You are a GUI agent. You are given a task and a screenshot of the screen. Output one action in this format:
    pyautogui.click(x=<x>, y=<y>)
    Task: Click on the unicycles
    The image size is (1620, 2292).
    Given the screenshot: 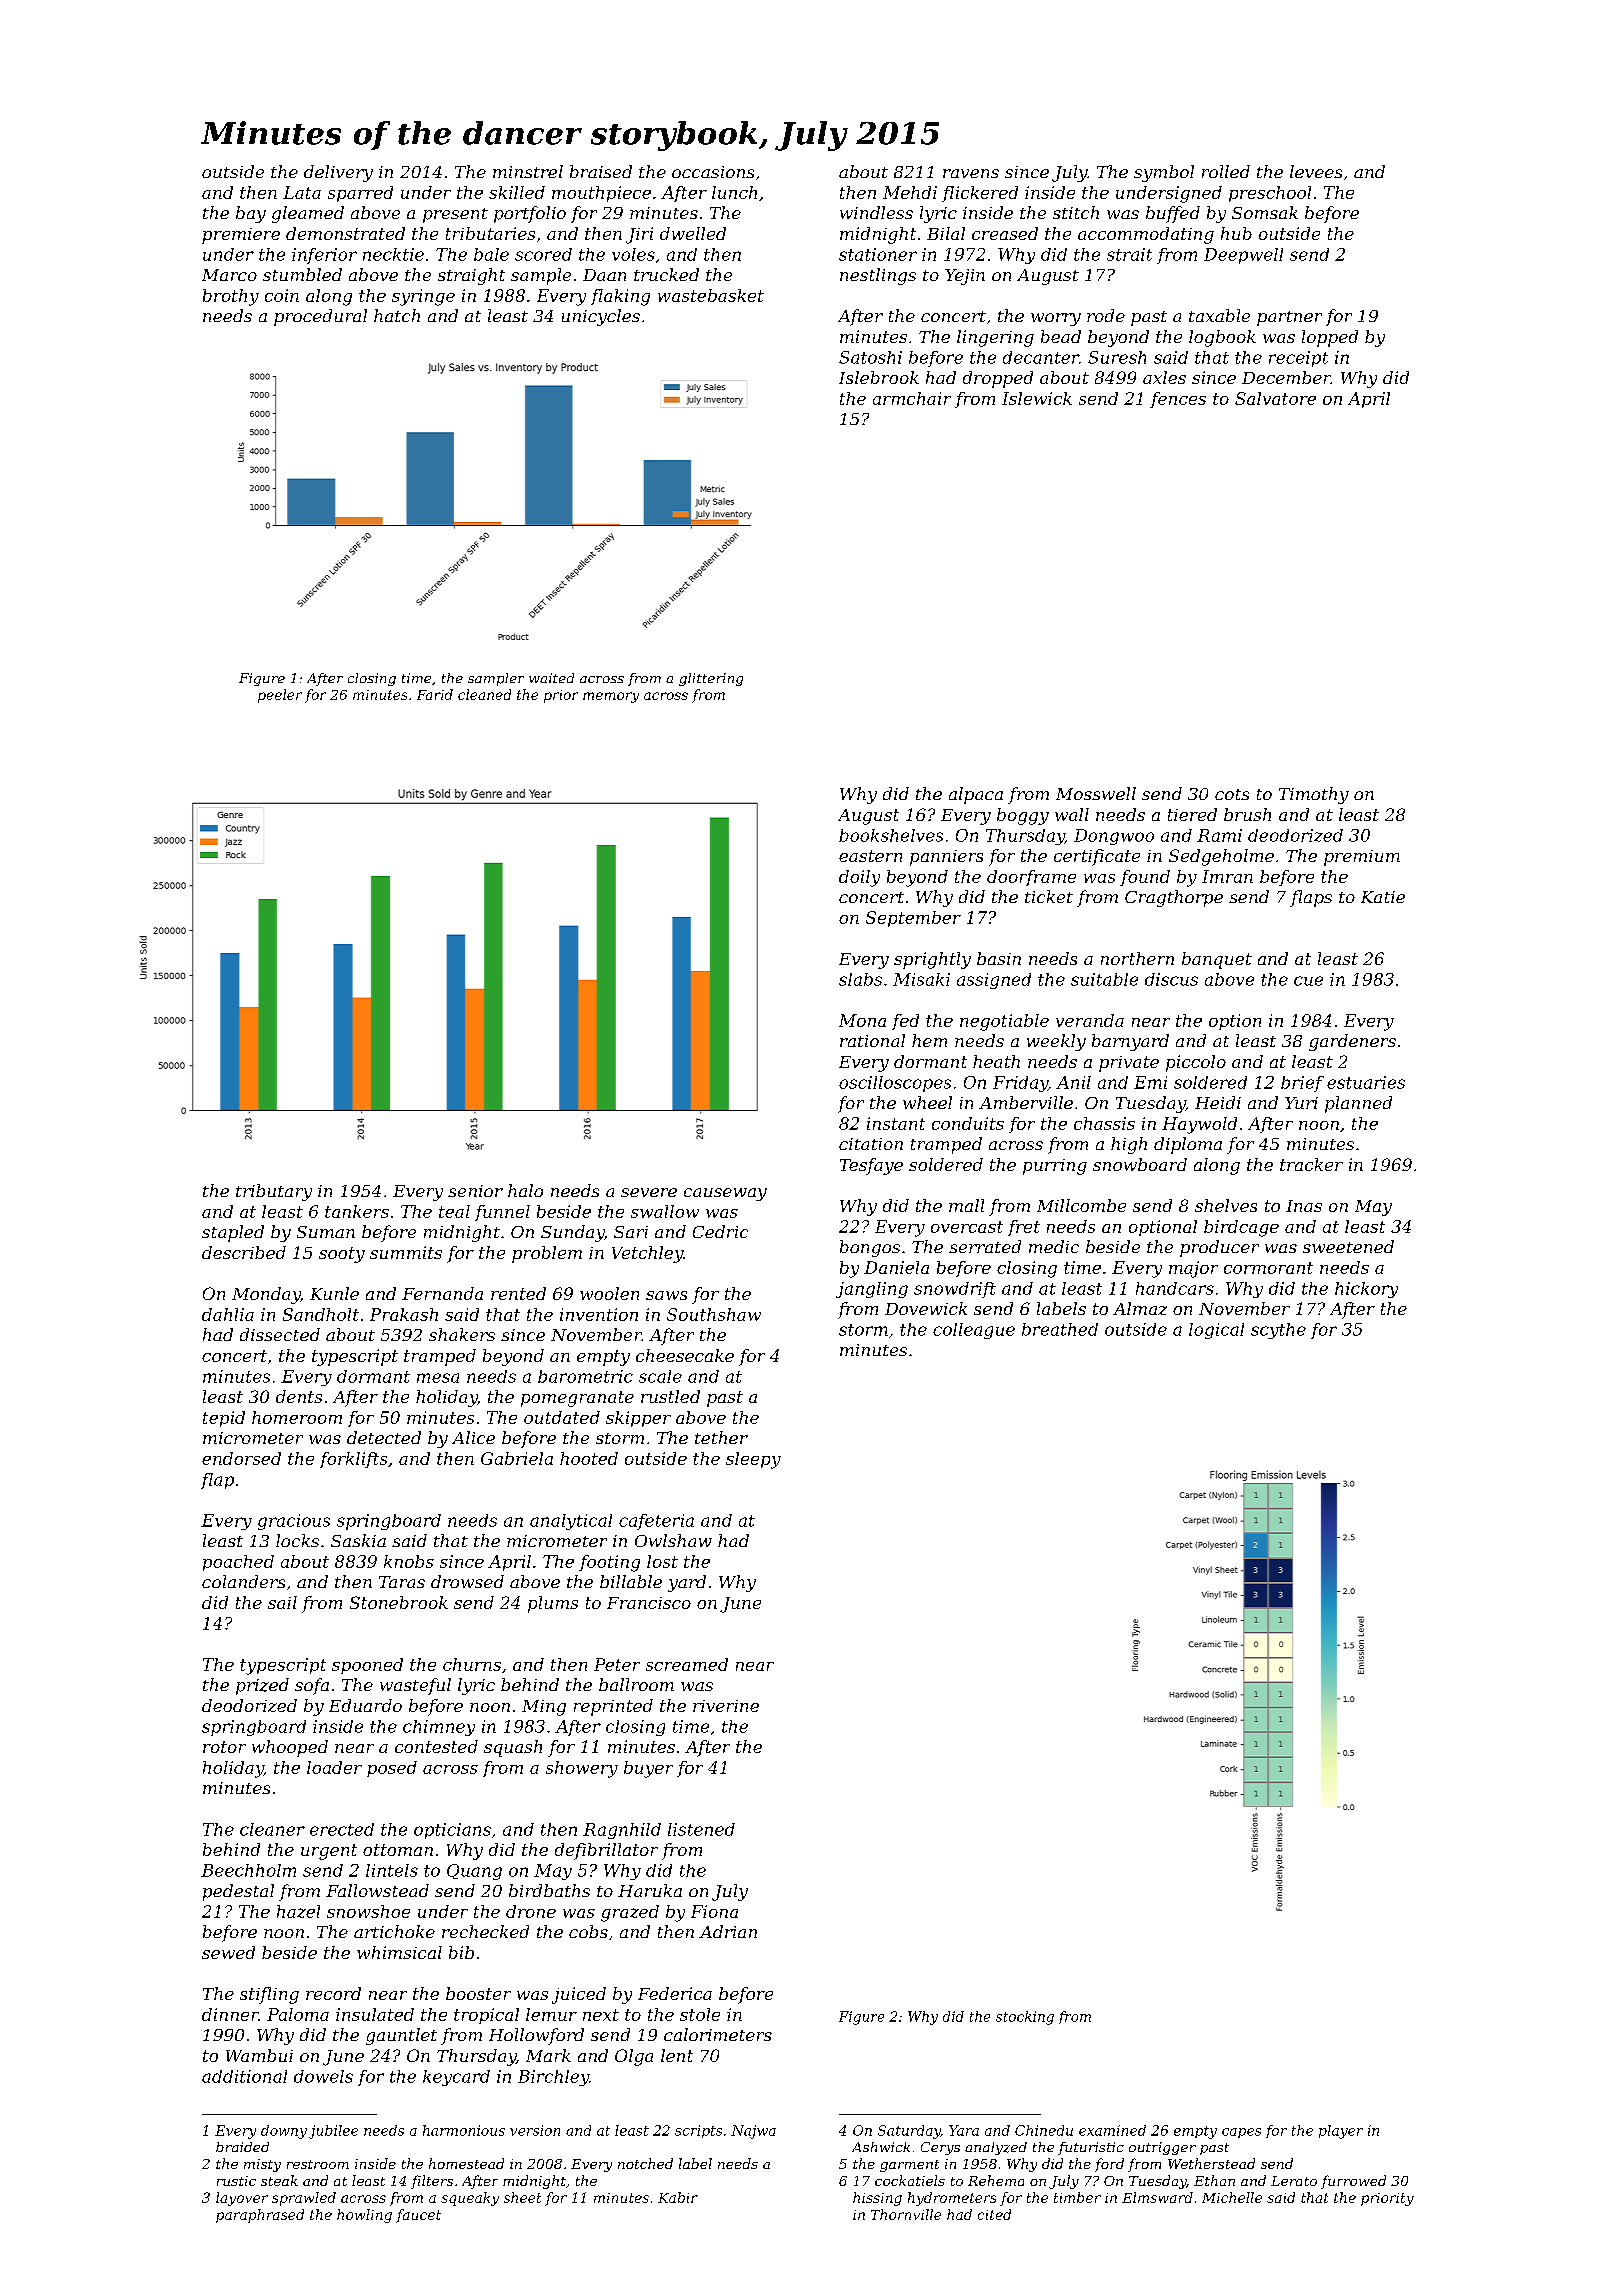 What is the action you would take?
    pyautogui.click(x=601, y=317)
